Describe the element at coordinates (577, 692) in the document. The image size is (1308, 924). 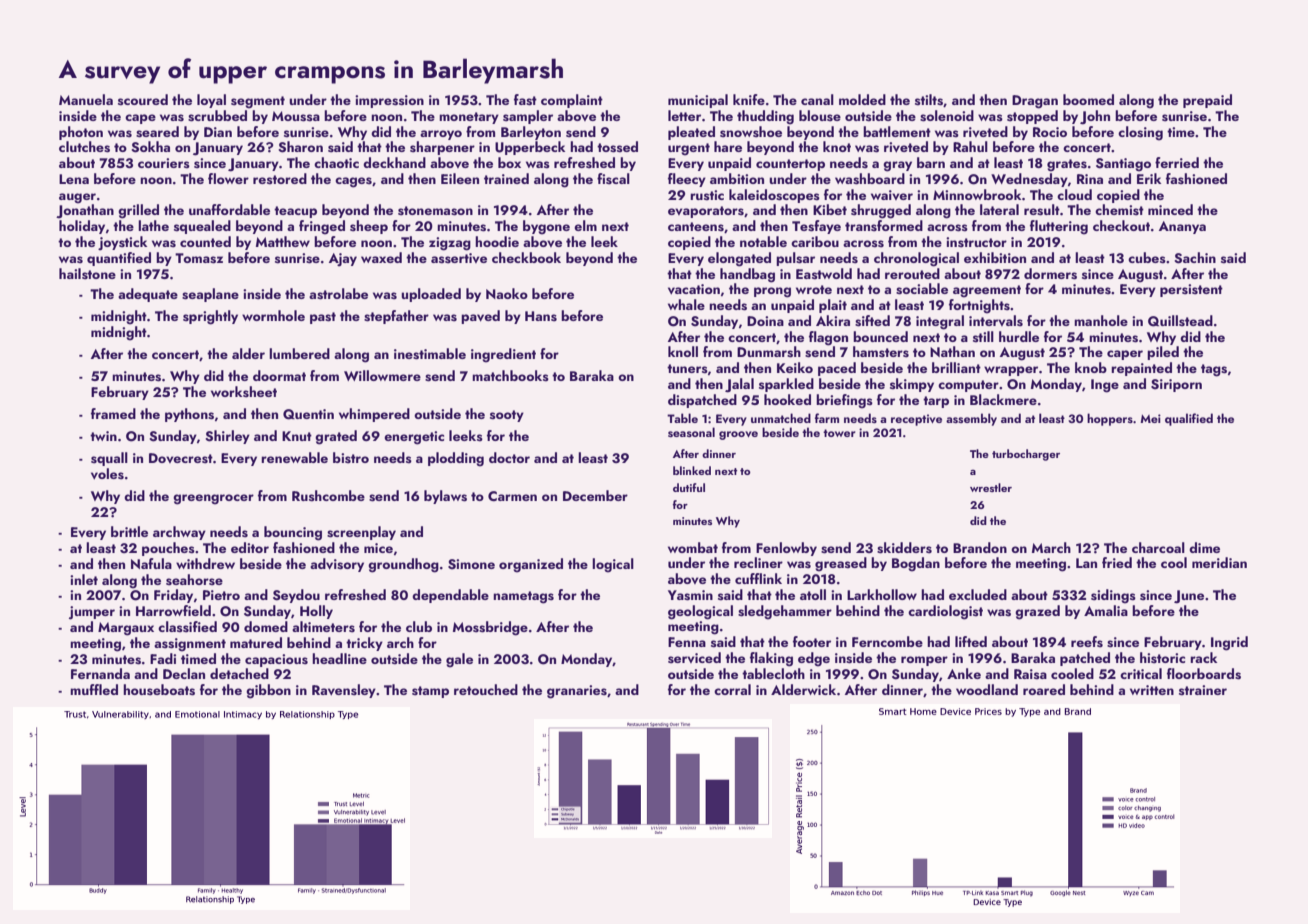
I see `granaries` at that location.
